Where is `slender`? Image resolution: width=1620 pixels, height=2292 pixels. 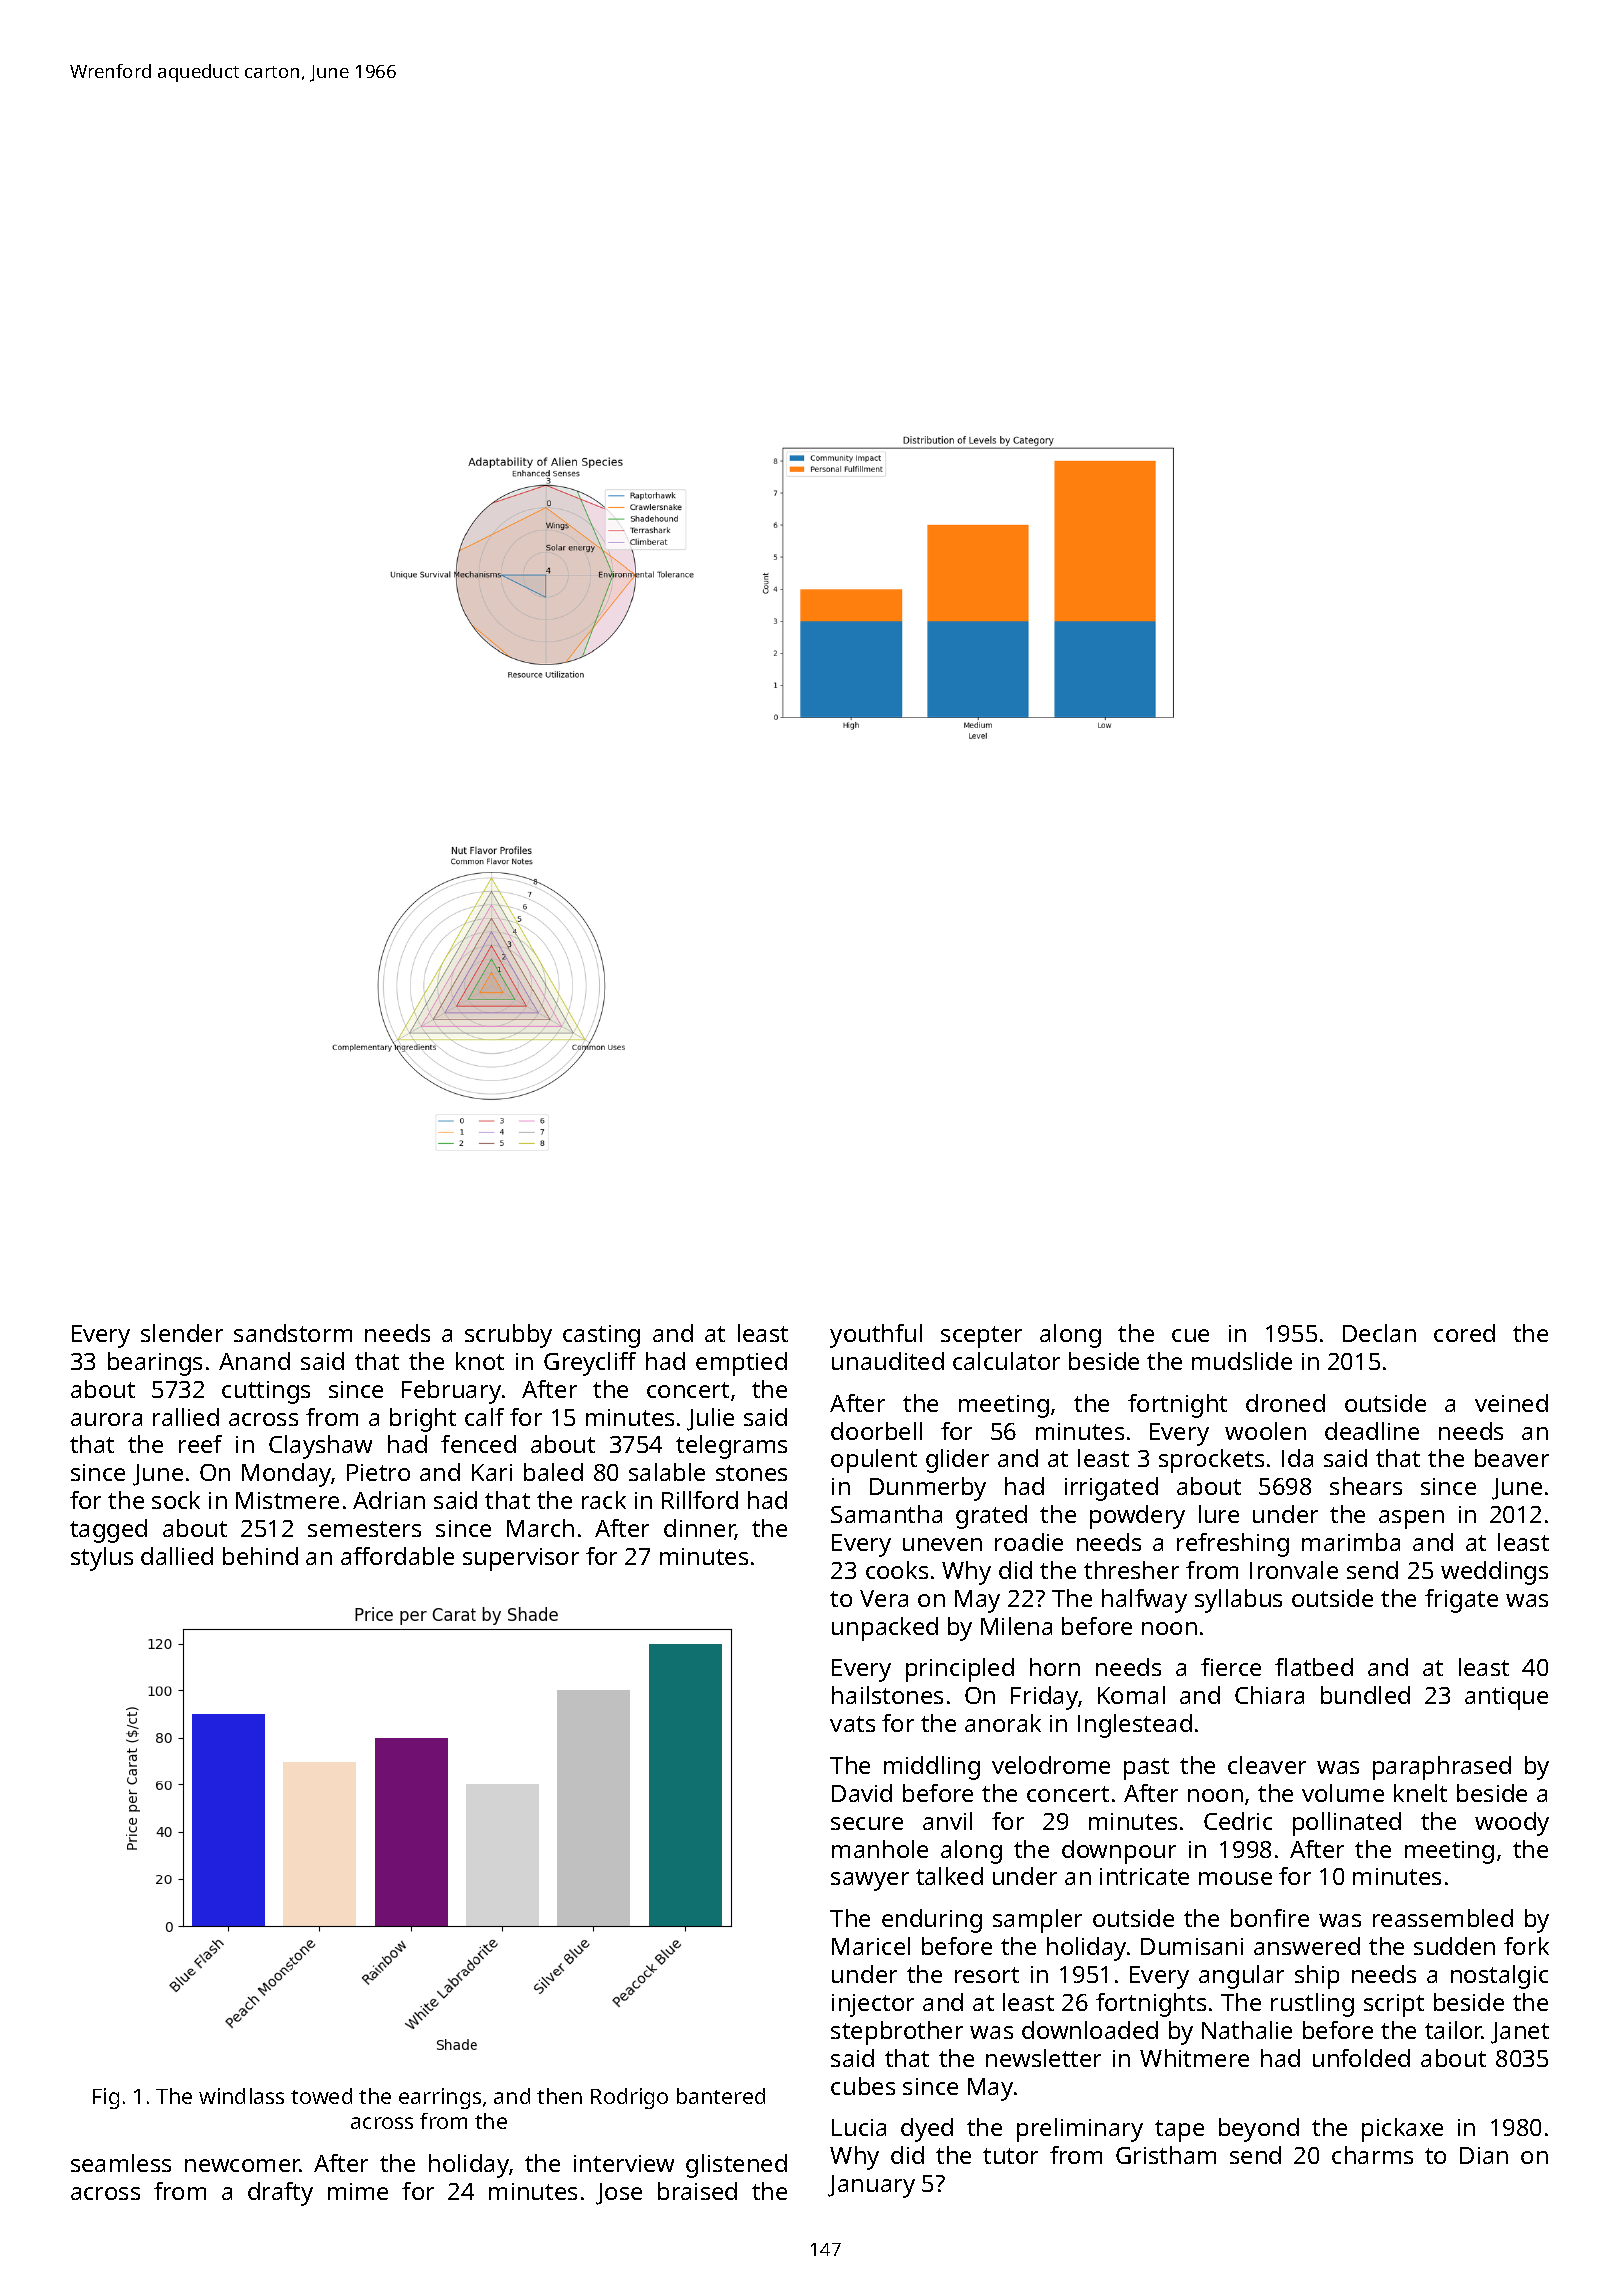
slender is located at coordinates (182, 1333).
